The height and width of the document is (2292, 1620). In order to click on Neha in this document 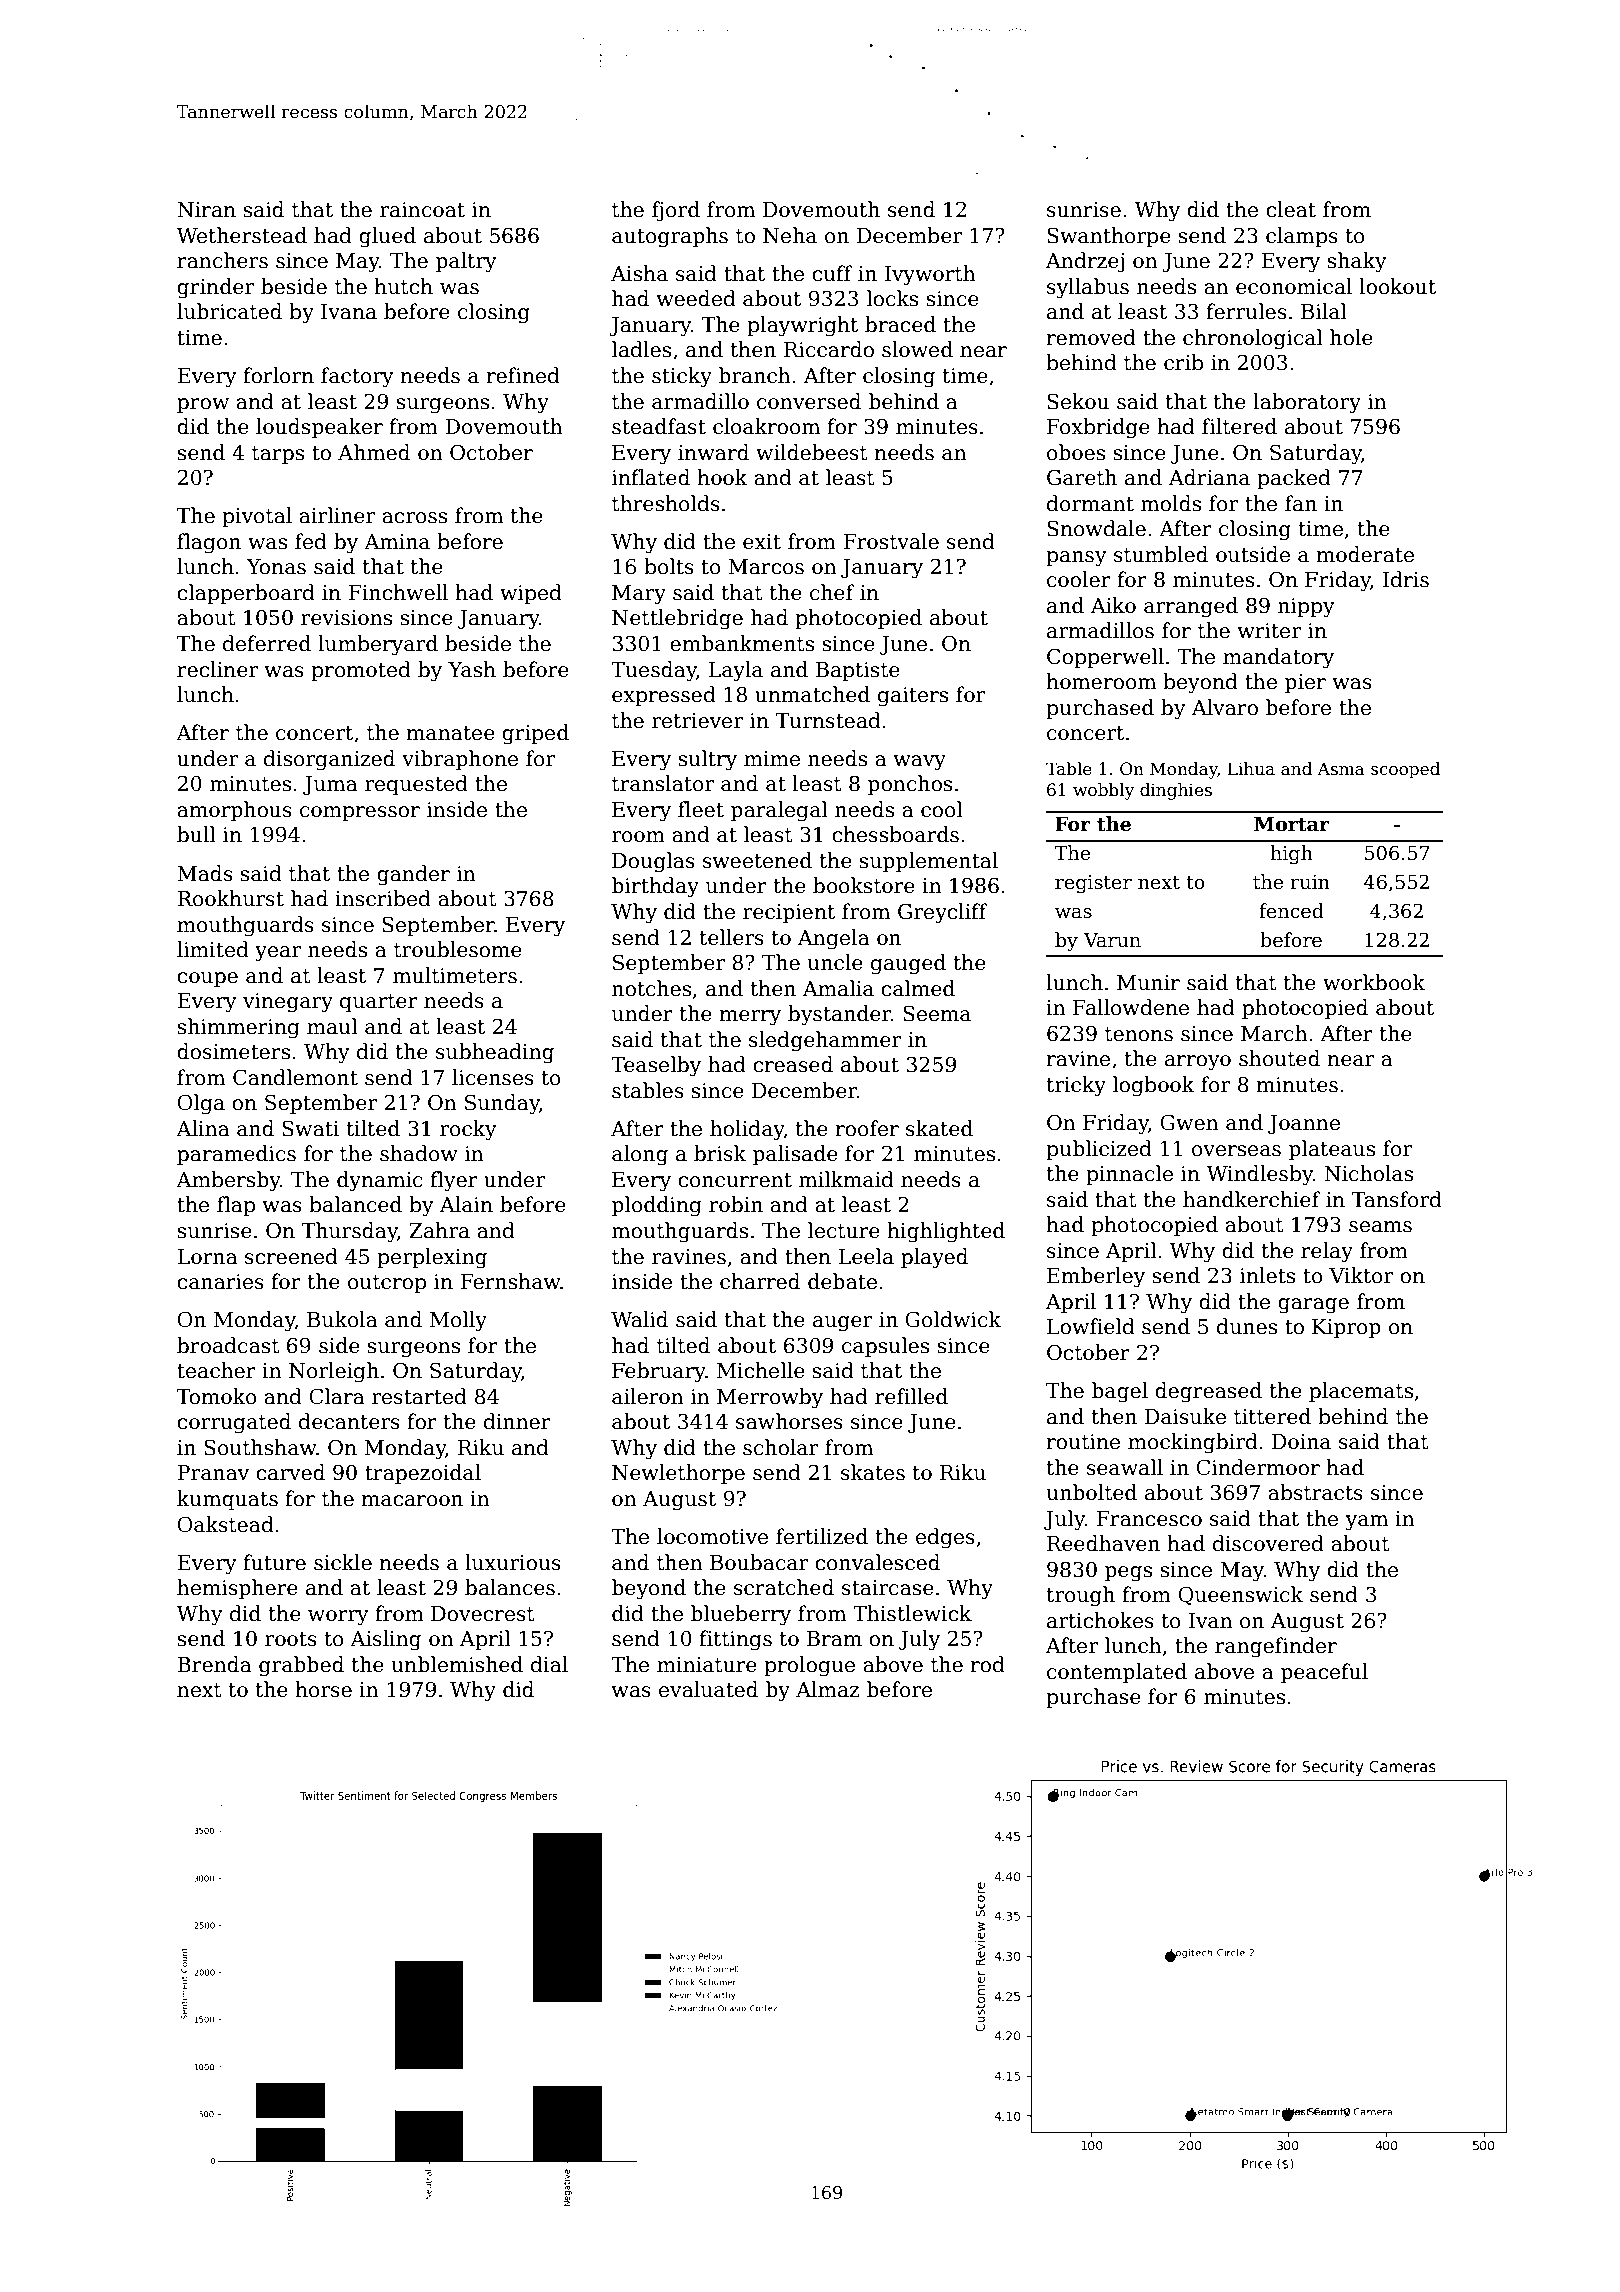, I will do `click(790, 235)`.
